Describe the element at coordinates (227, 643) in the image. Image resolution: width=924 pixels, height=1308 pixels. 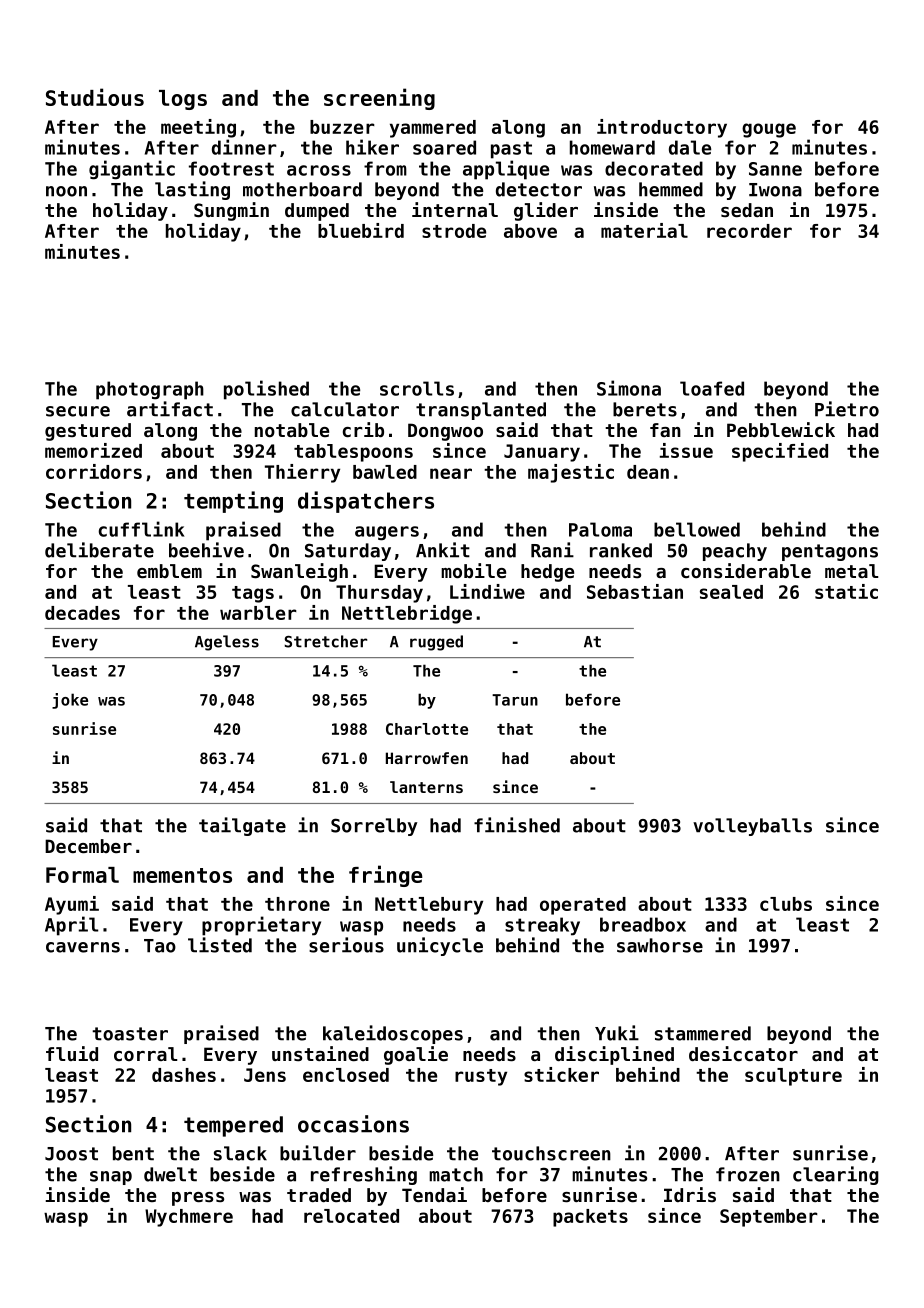
I see `Ageless` at that location.
